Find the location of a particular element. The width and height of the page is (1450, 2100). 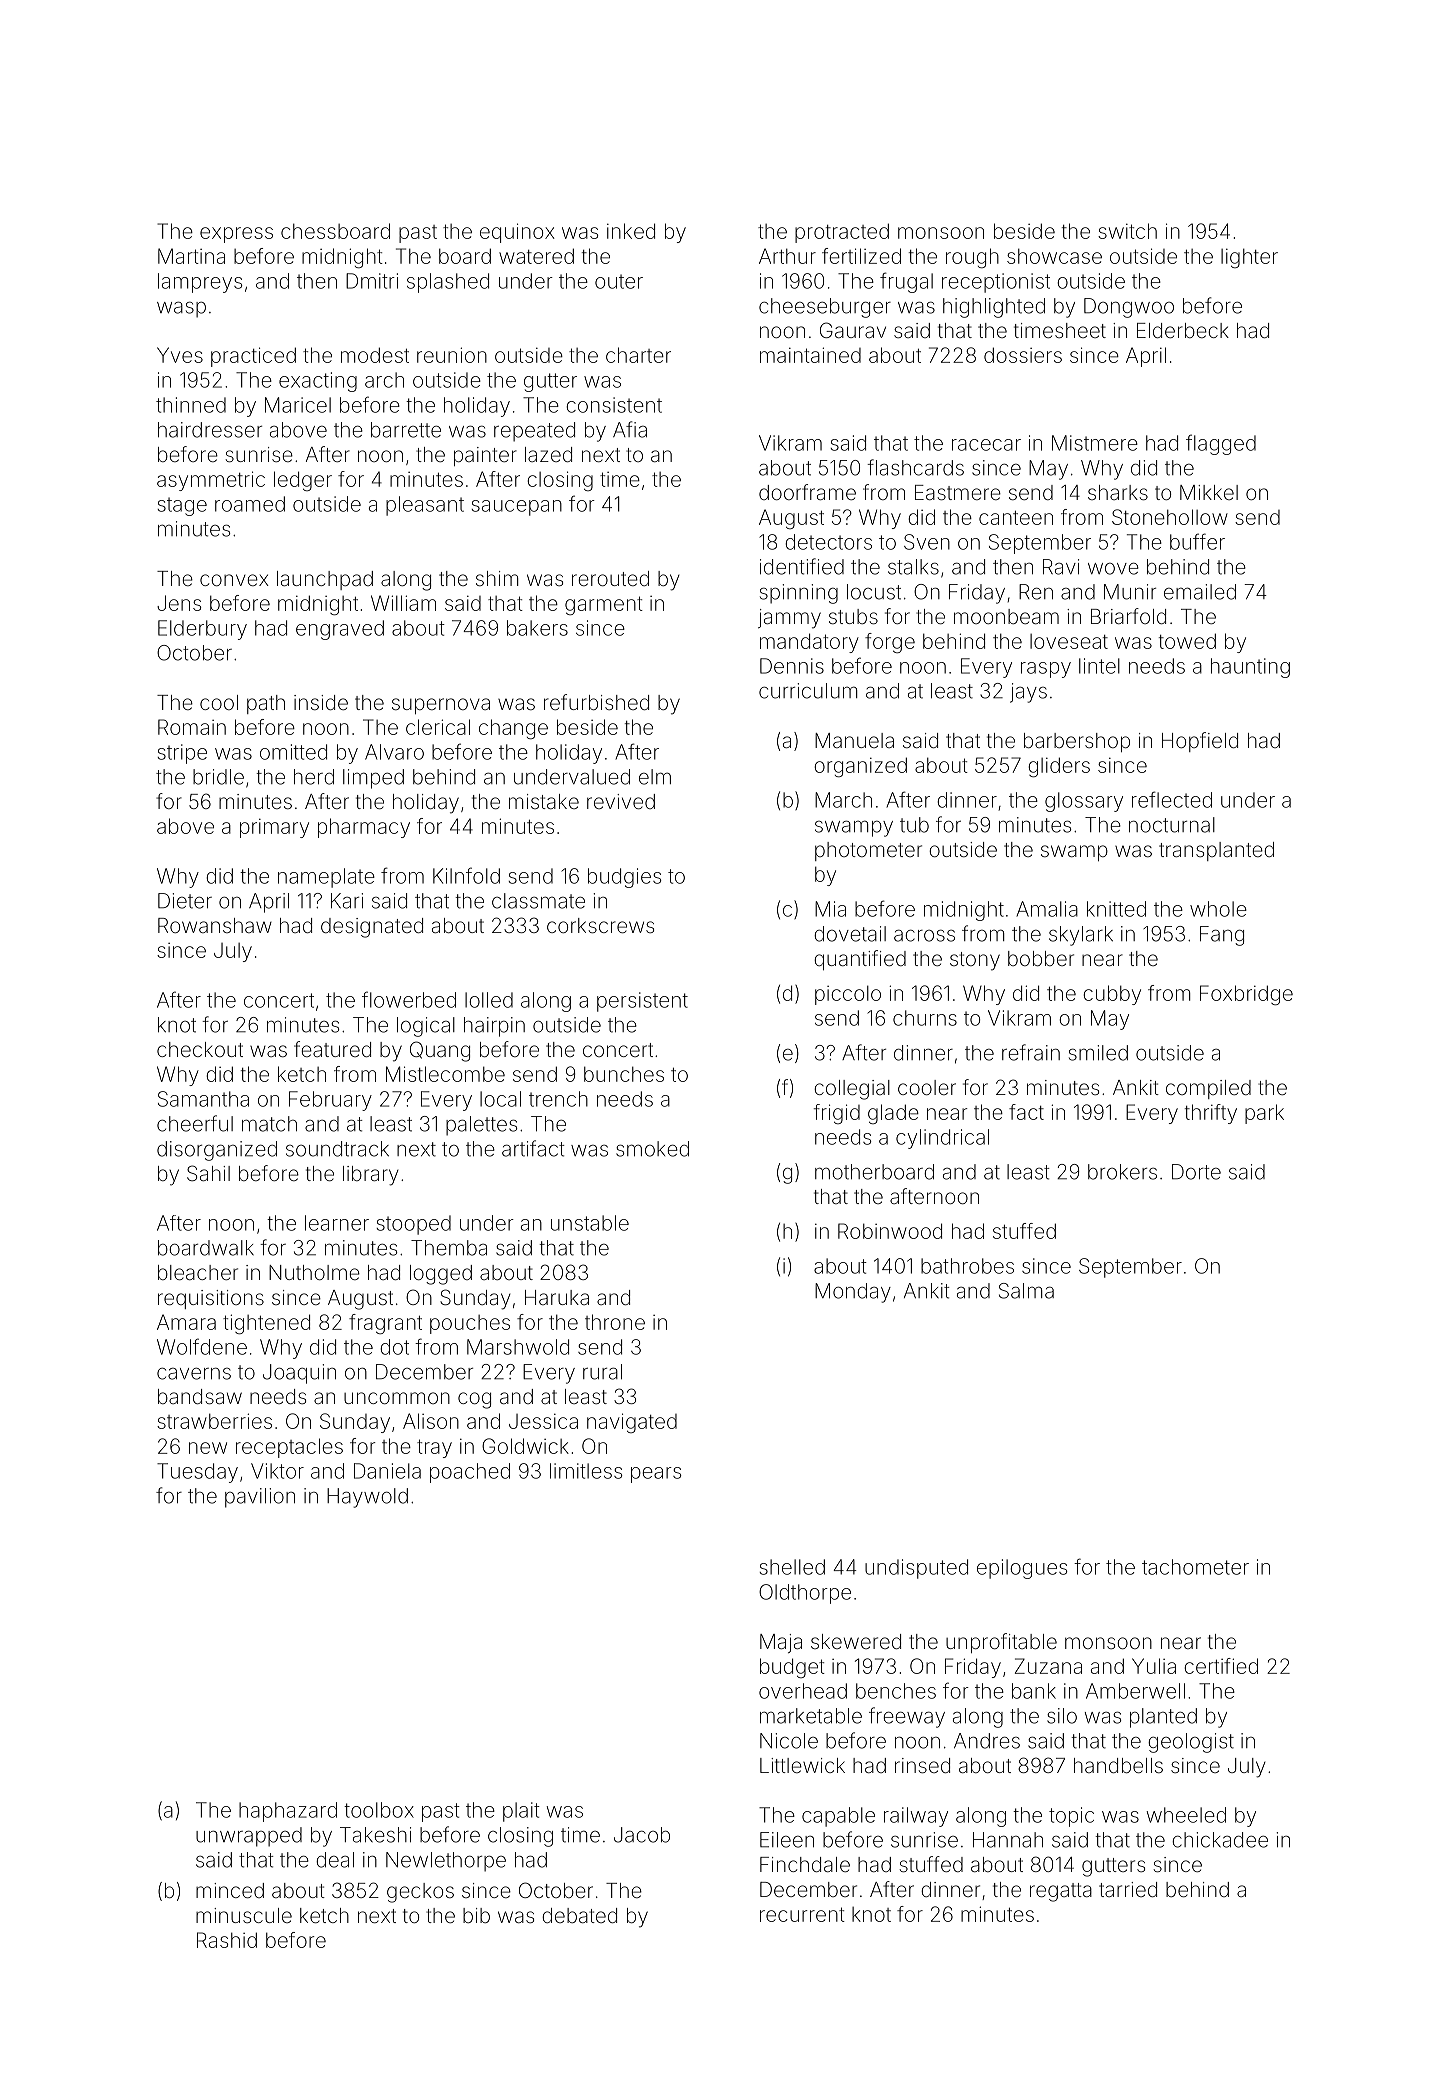

shelled is located at coordinates (792, 1567).
